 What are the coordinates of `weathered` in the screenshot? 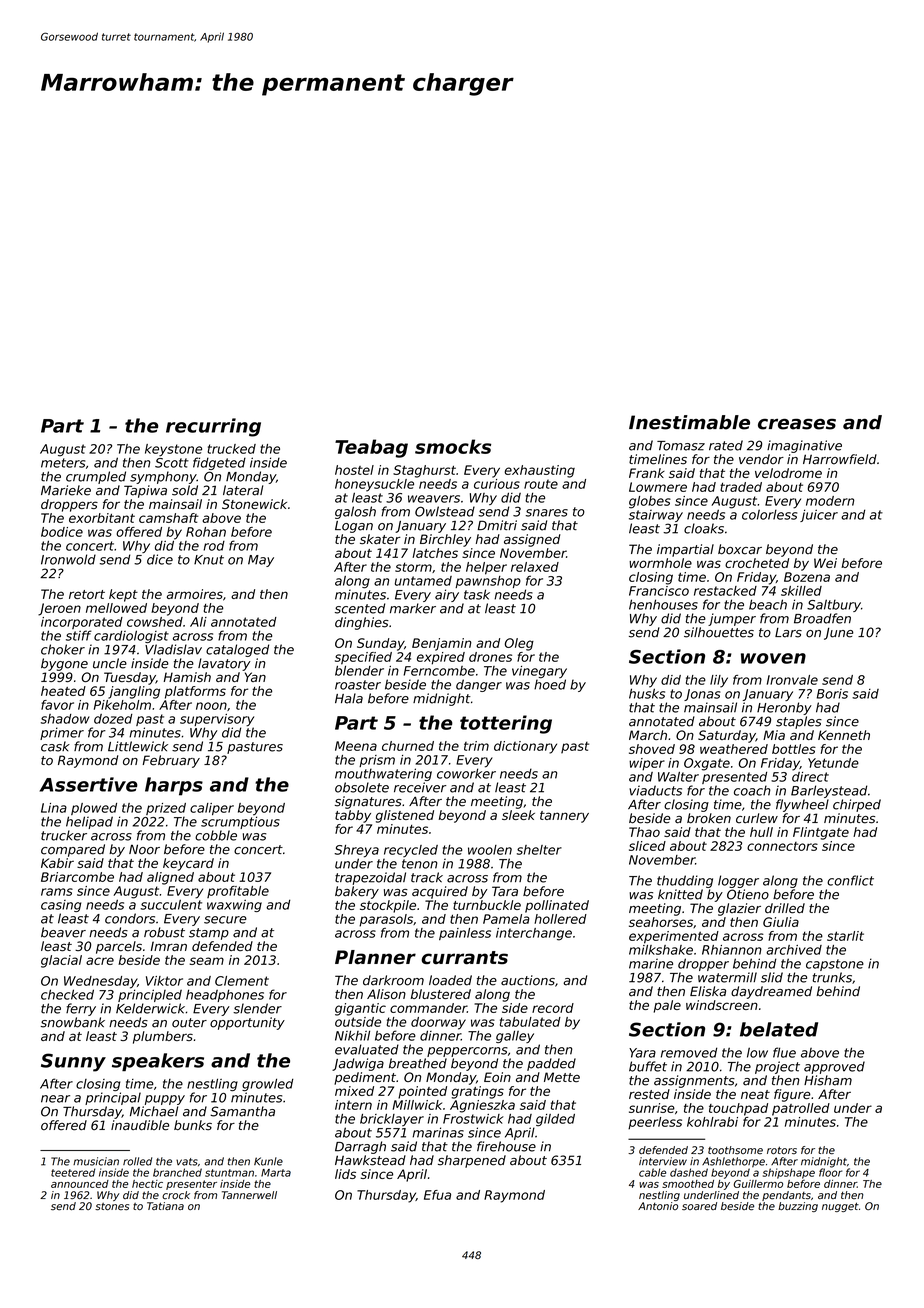 It's located at (734, 749).
